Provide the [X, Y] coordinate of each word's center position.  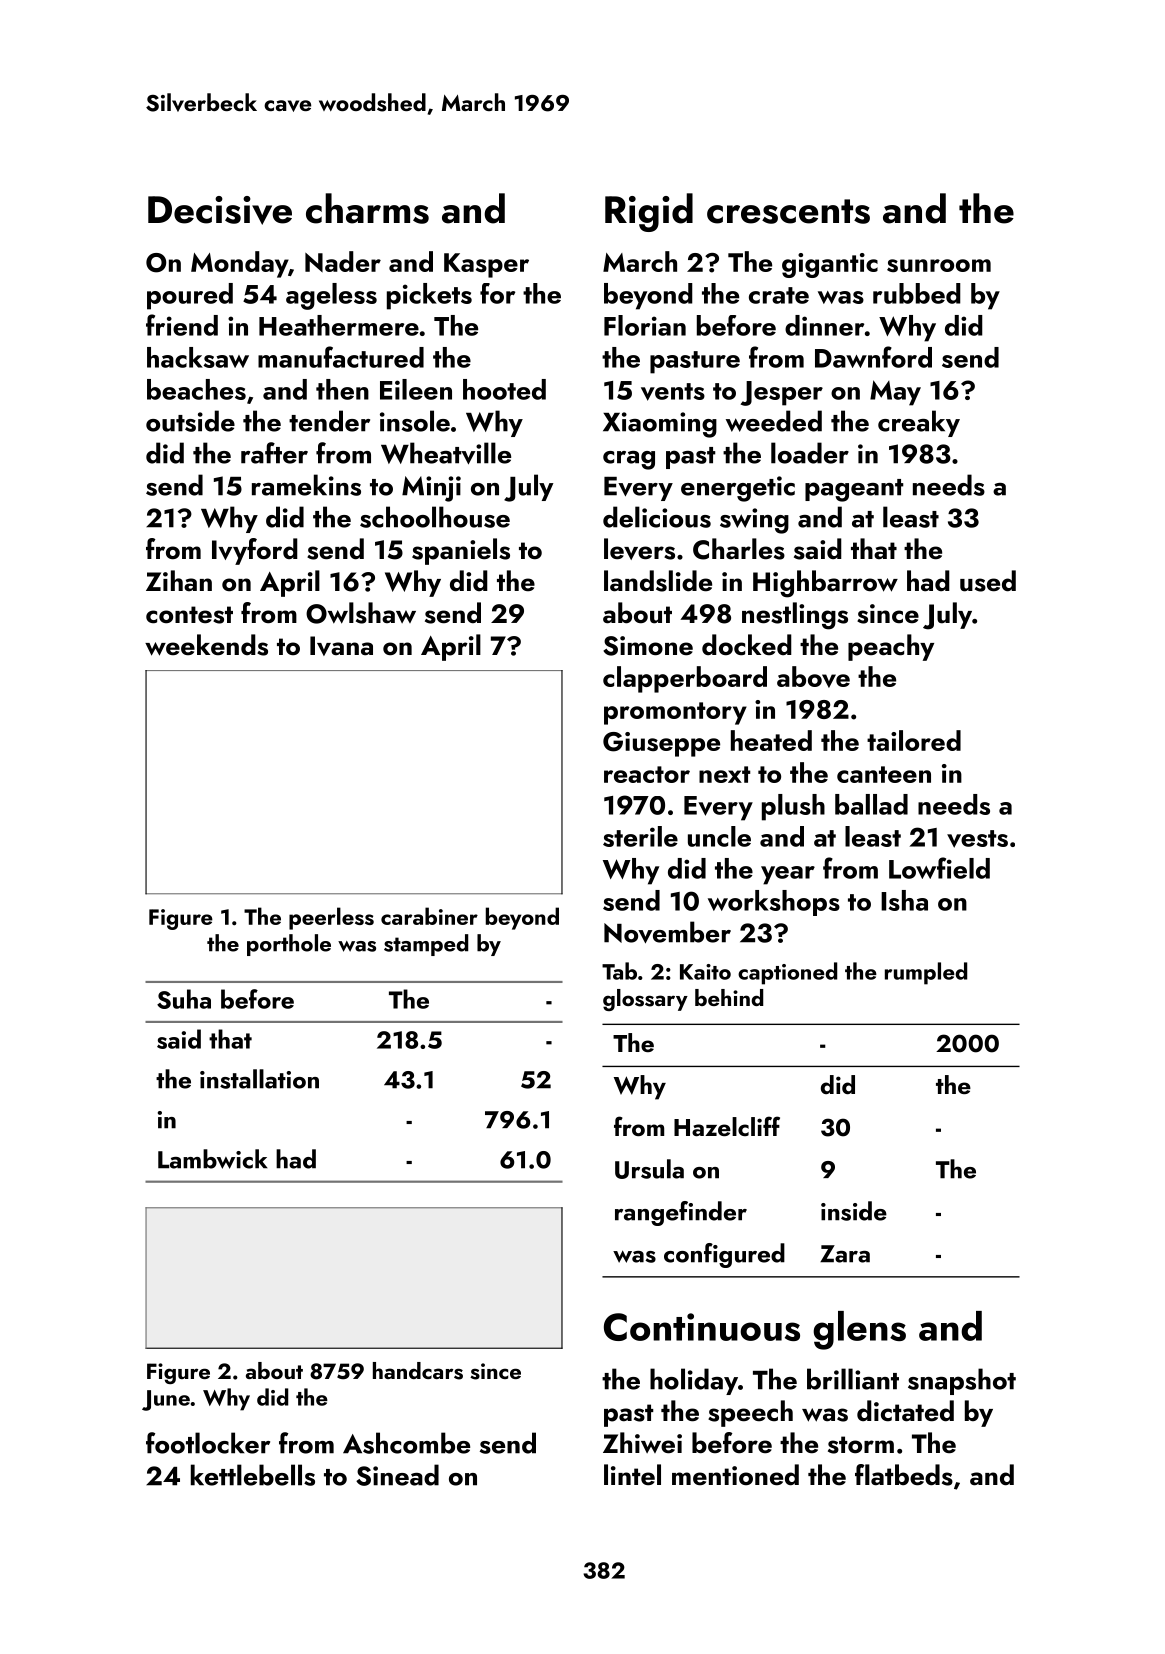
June [166, 1400]
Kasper [486, 265]
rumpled [926, 973]
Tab [619, 971]
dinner [824, 325]
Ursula [649, 1169]
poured [190, 296]
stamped [426, 945]
